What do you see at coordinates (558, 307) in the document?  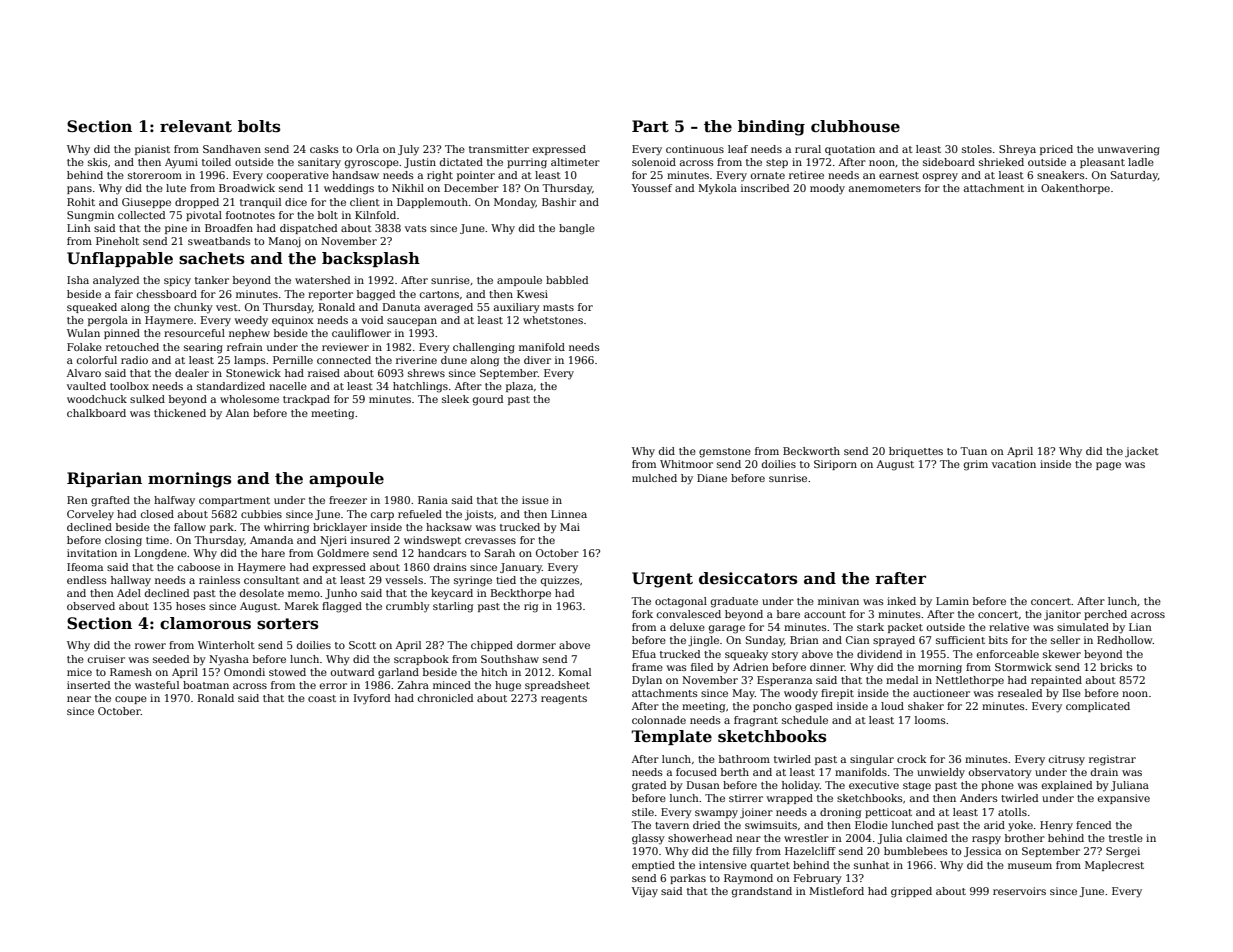 I see `masts` at bounding box center [558, 307].
